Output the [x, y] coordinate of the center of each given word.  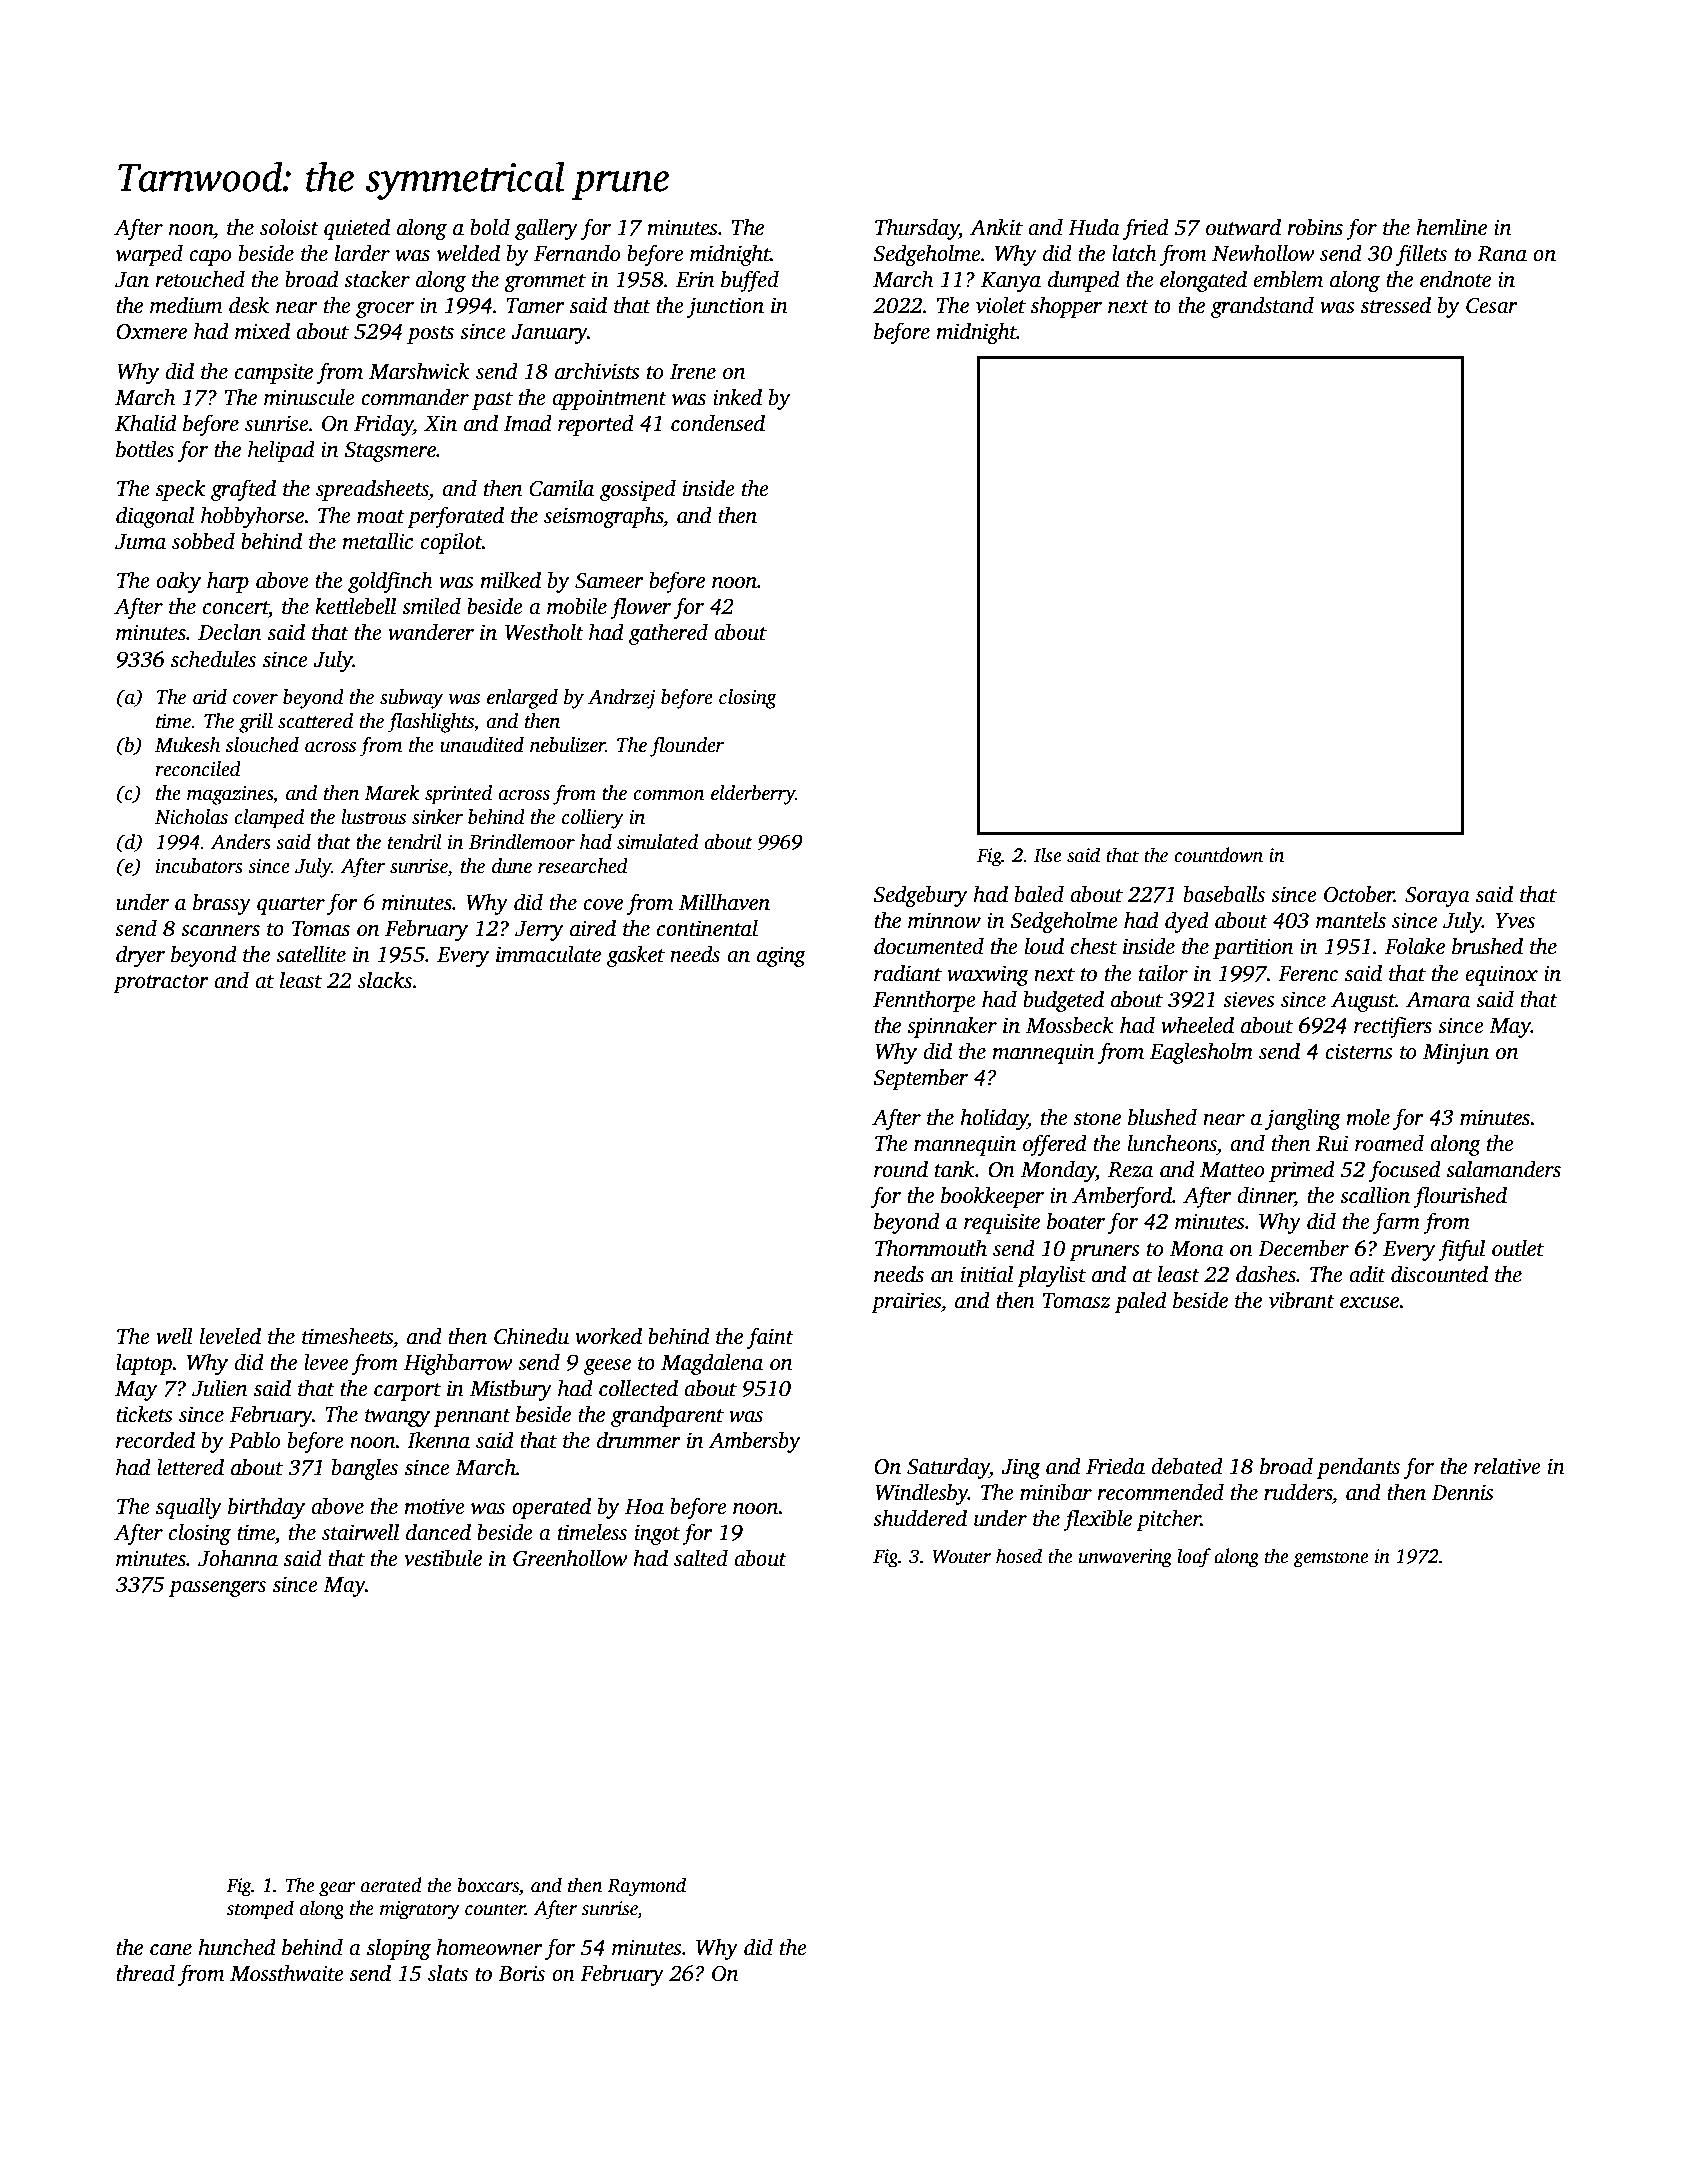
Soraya [1437, 897]
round [901, 1169]
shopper [1066, 307]
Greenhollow [570, 1558]
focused [1405, 1171]
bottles [145, 449]
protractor [161, 984]
